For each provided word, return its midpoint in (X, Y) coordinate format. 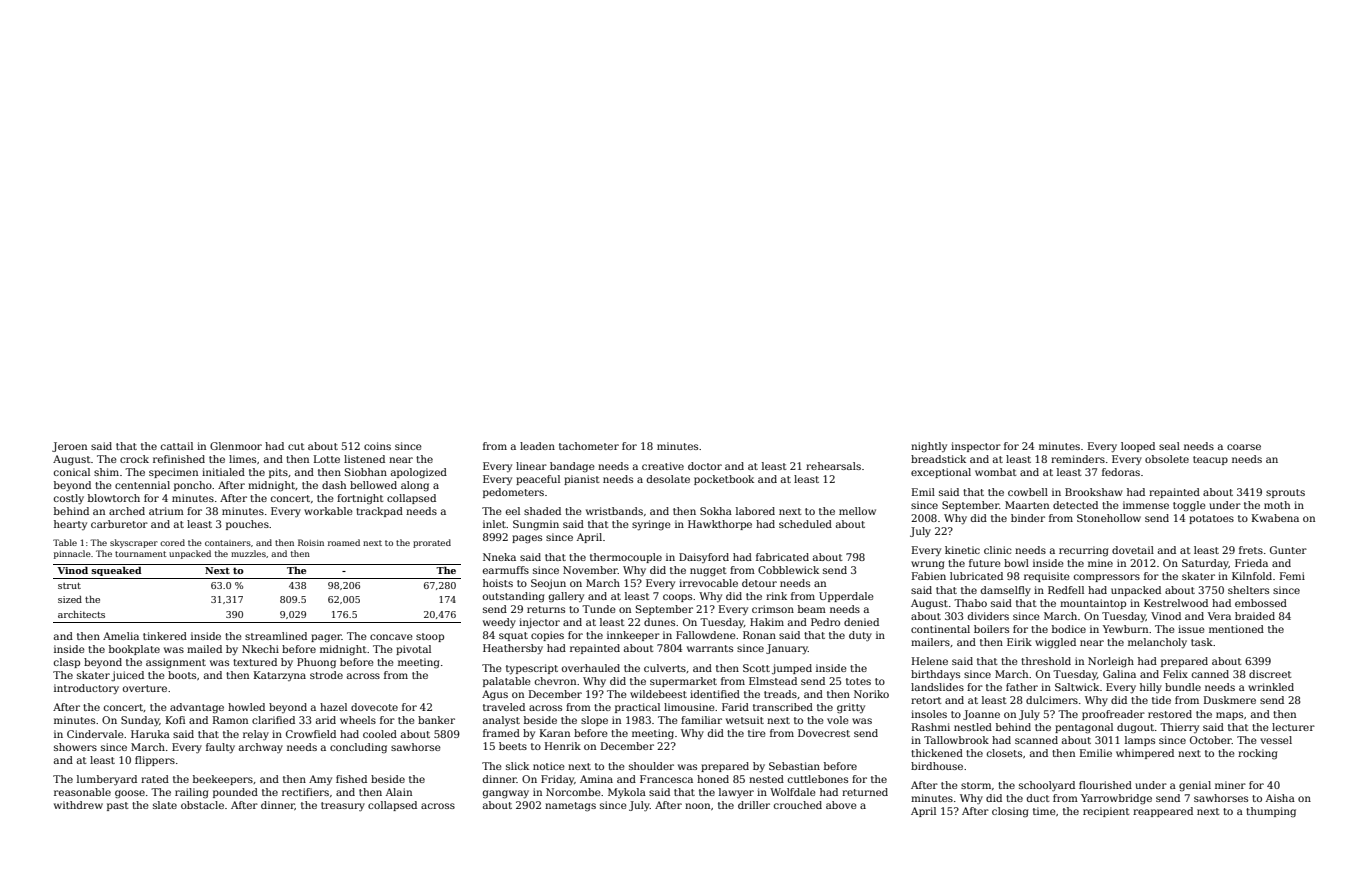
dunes (659, 622)
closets (1004, 753)
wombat (996, 472)
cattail (177, 446)
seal (1169, 446)
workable (328, 511)
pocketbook (724, 480)
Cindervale (95, 734)
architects (81, 614)
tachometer (589, 446)
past (118, 806)
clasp (67, 663)
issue (1191, 629)
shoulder (651, 766)
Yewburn (1125, 629)
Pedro (825, 622)
